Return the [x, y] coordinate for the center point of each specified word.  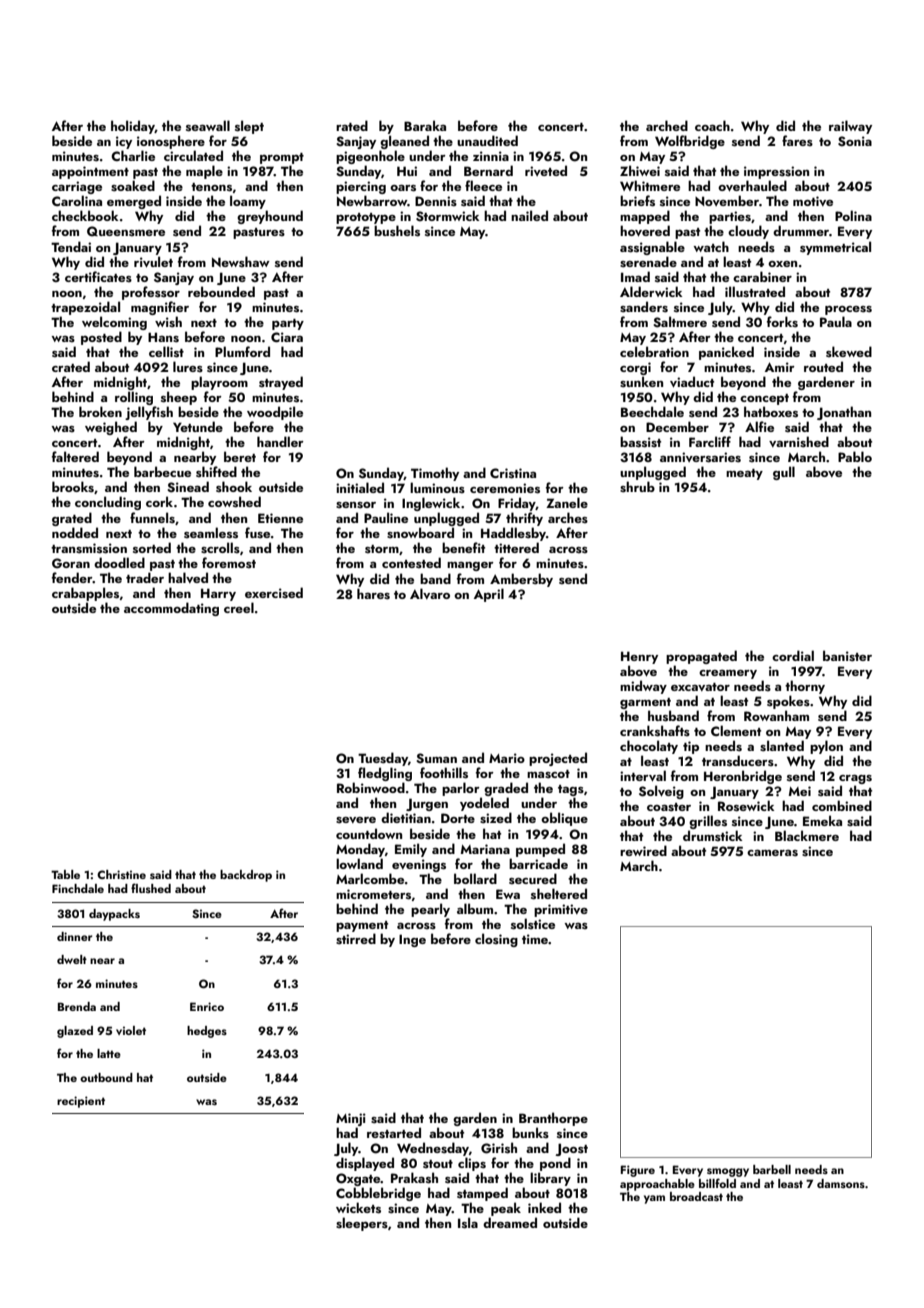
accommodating [171, 609]
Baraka [425, 125]
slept [249, 127]
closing [496, 940]
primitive [561, 910]
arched [667, 125]
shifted [216, 471]
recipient [81, 1102]
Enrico [207, 1006]
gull [784, 473]
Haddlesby [513, 534]
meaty [744, 474]
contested [411, 562]
